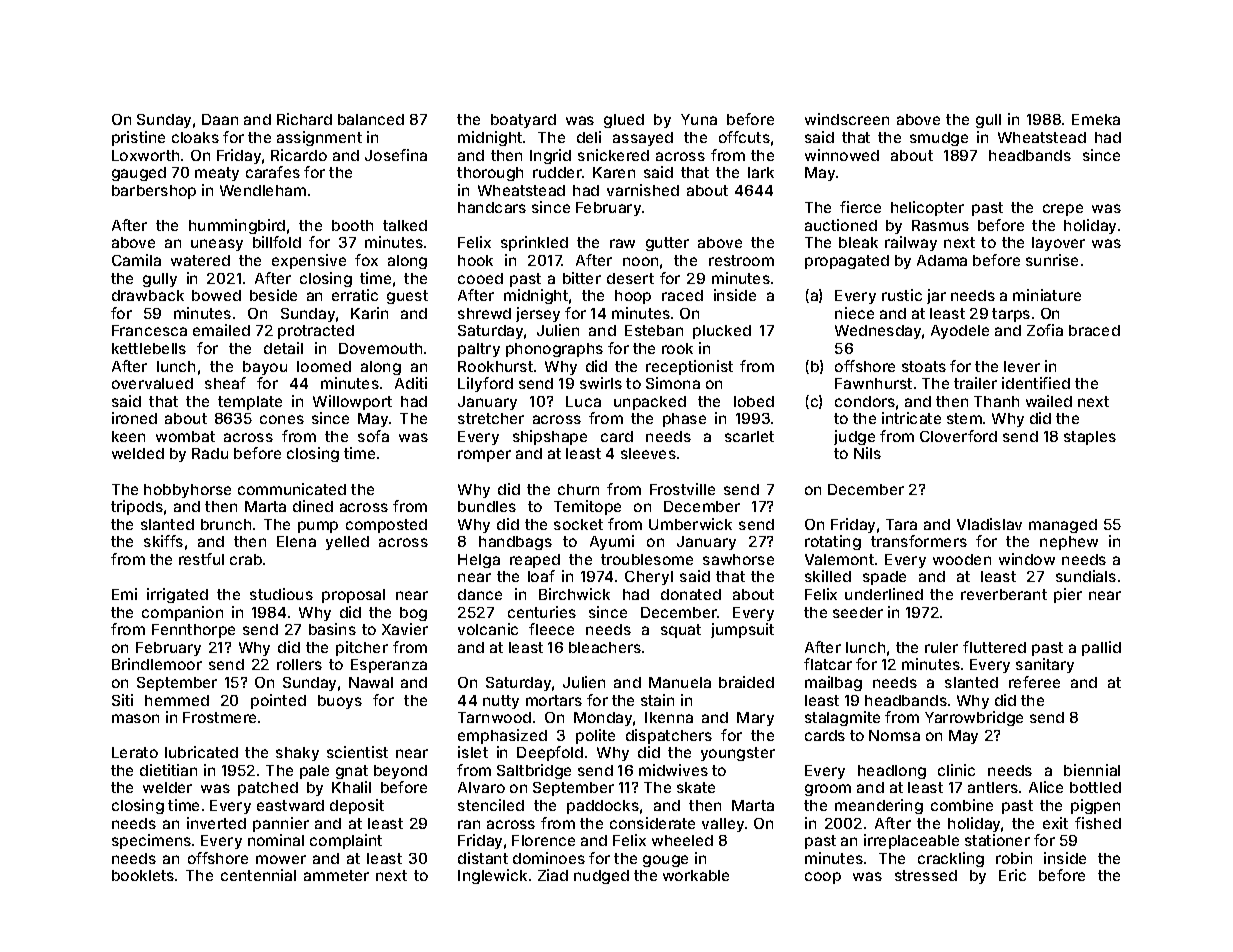  Describe the element at coordinates (523, 121) in the page. I see `boatyard` at that location.
